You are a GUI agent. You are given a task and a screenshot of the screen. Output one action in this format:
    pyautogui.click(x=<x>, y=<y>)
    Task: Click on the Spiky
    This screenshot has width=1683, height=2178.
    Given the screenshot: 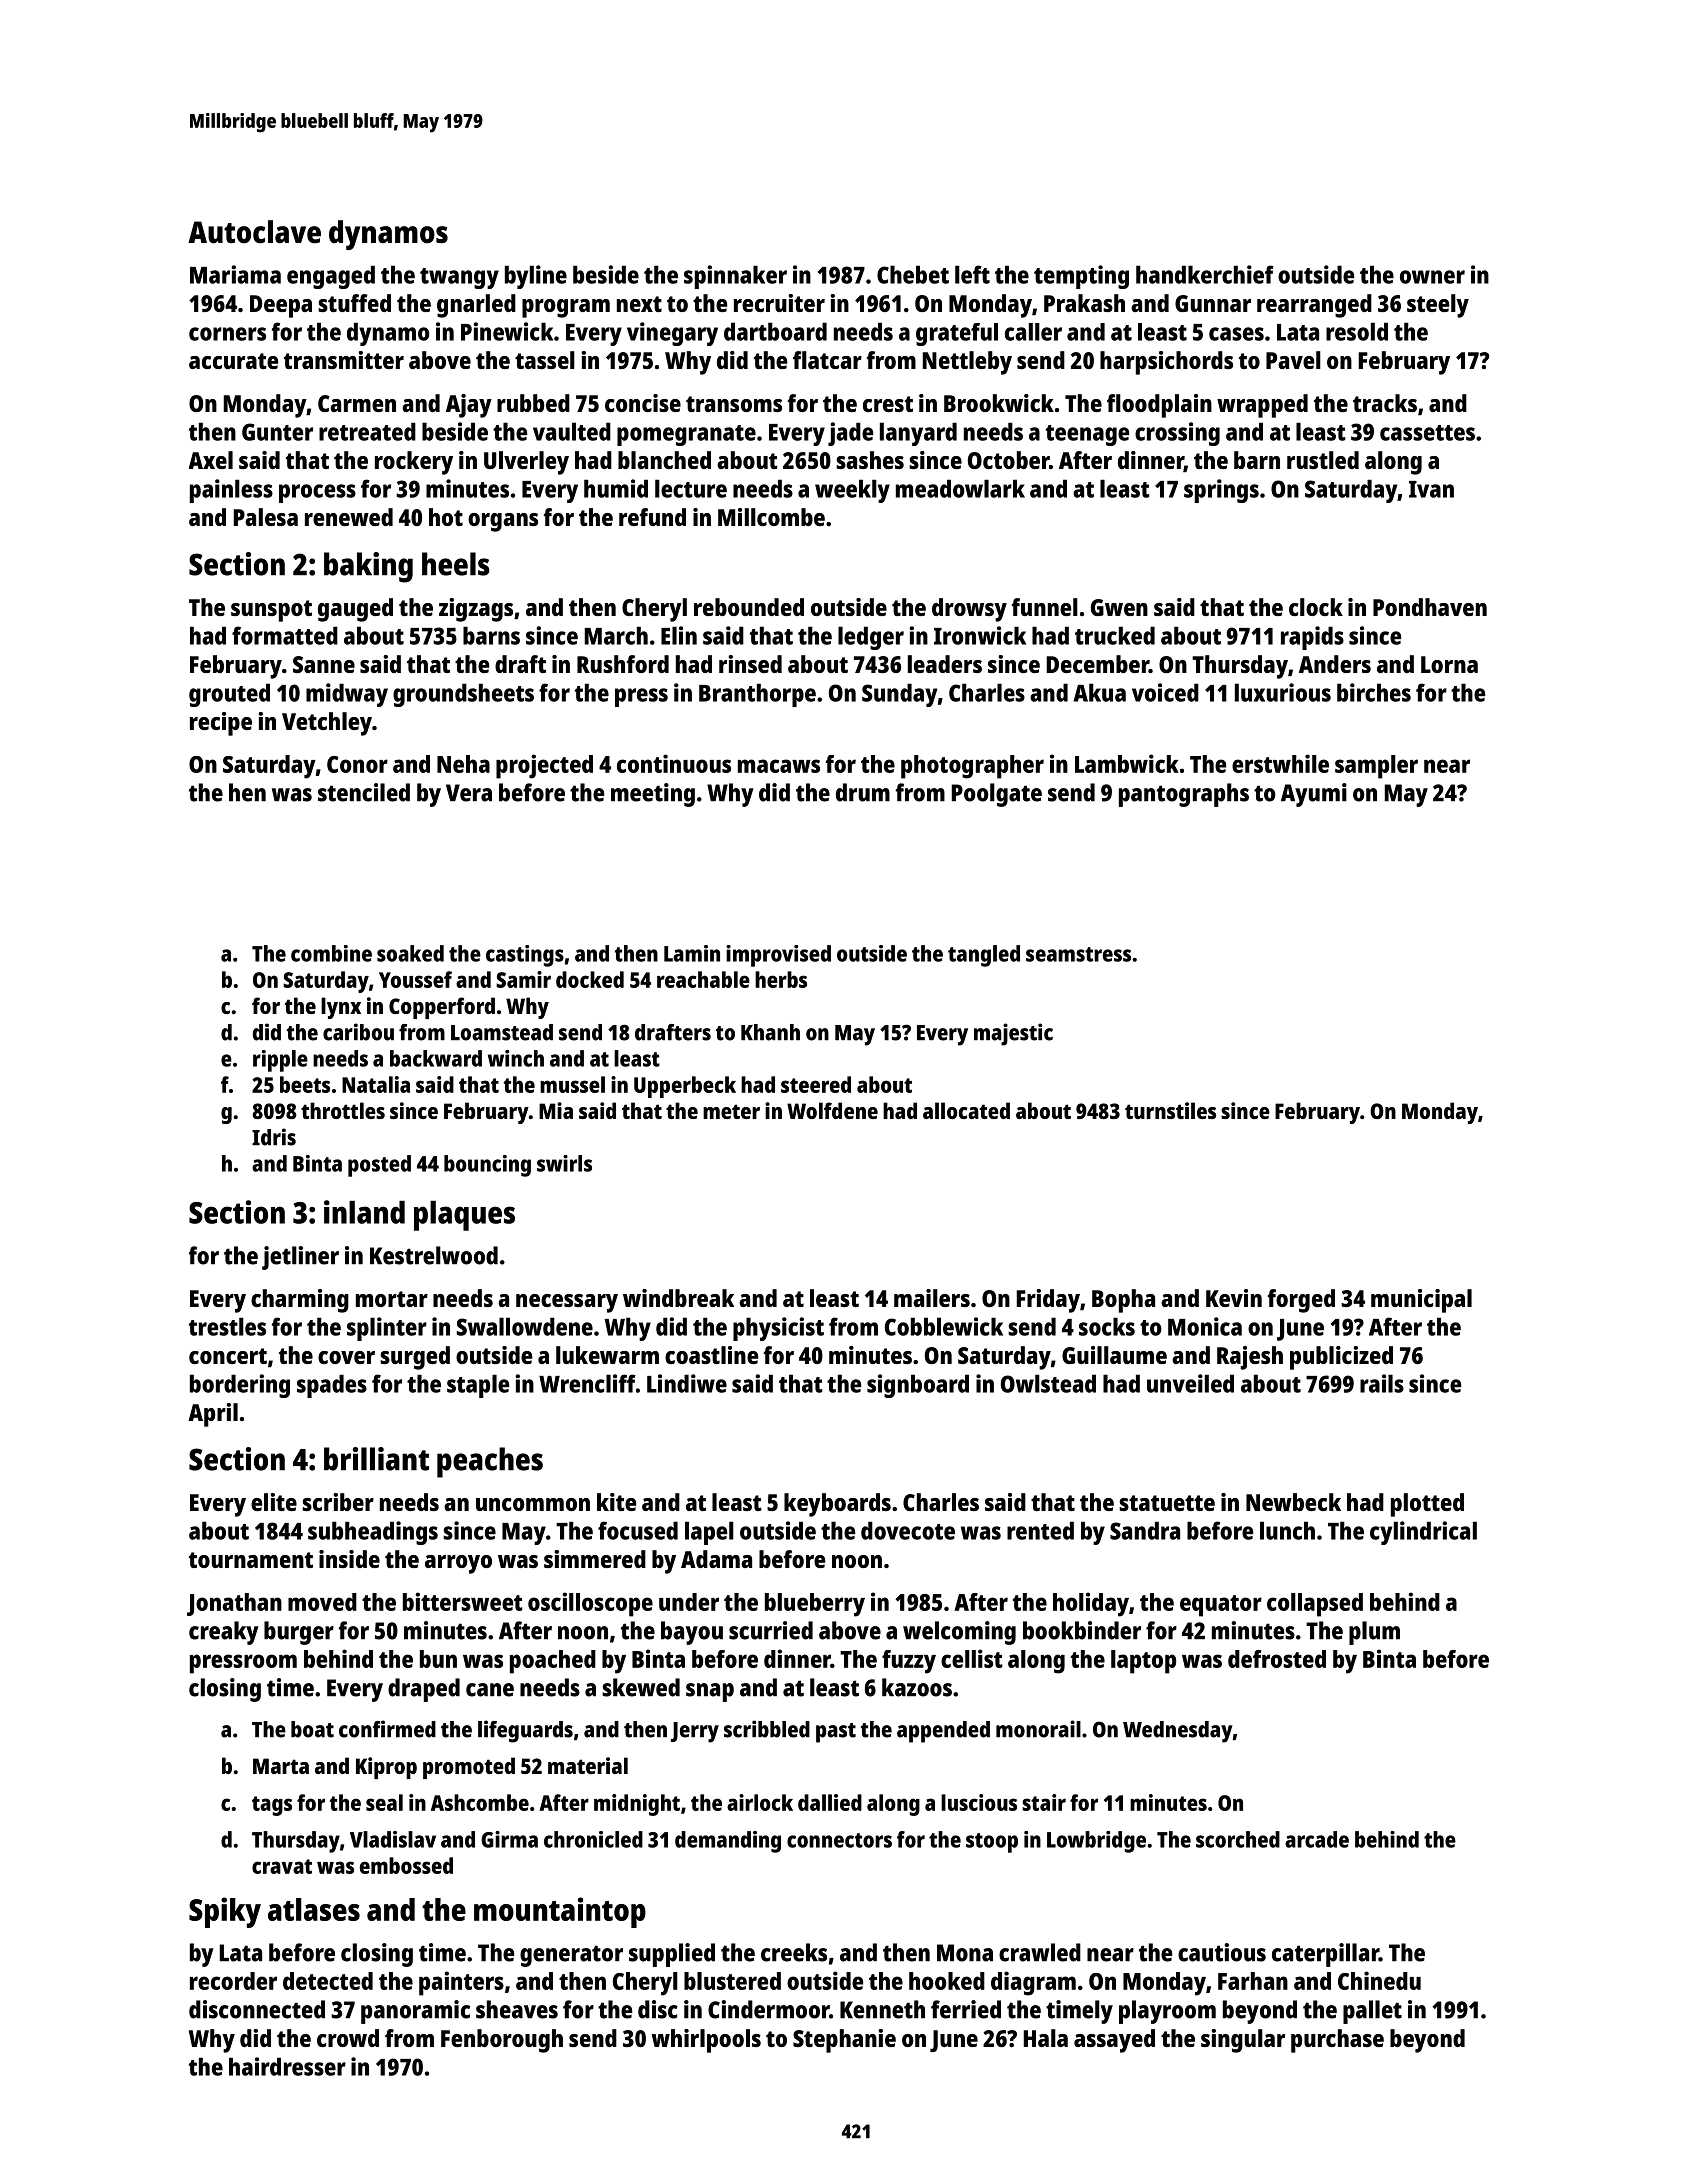 What is the action you would take?
    pyautogui.click(x=225, y=1912)
